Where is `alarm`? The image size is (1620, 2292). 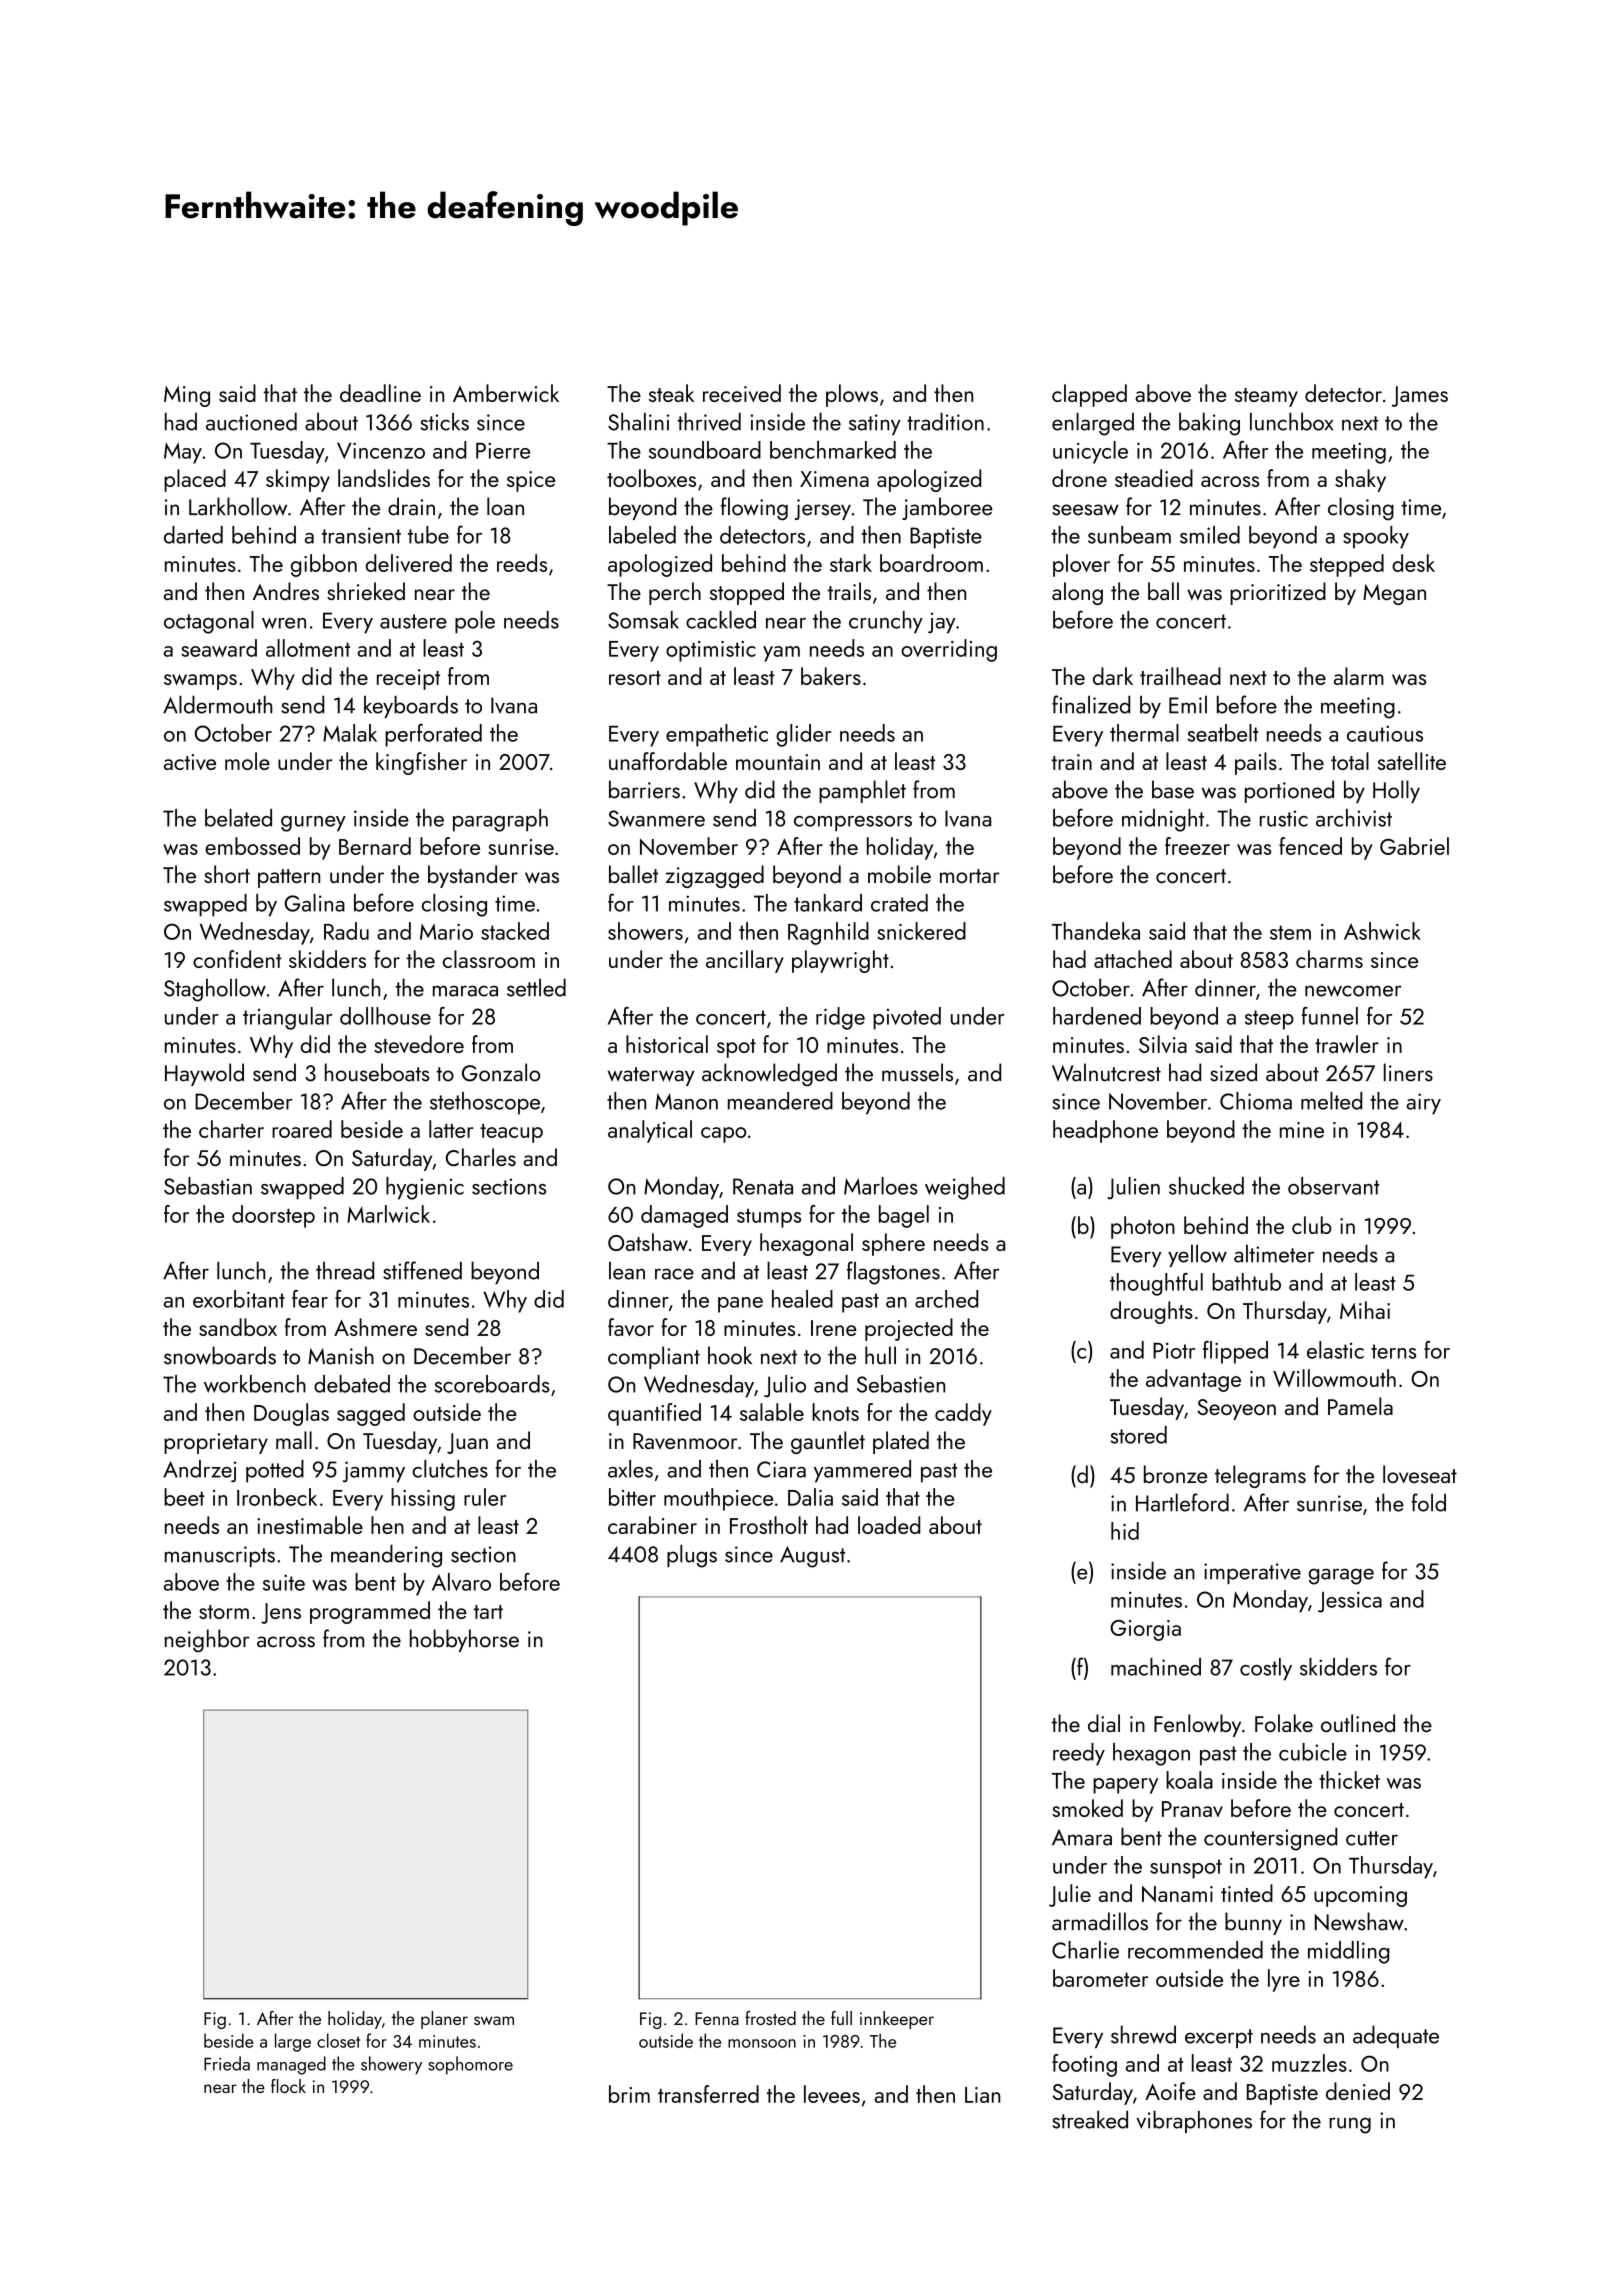
alarm is located at coordinates (1359, 676).
